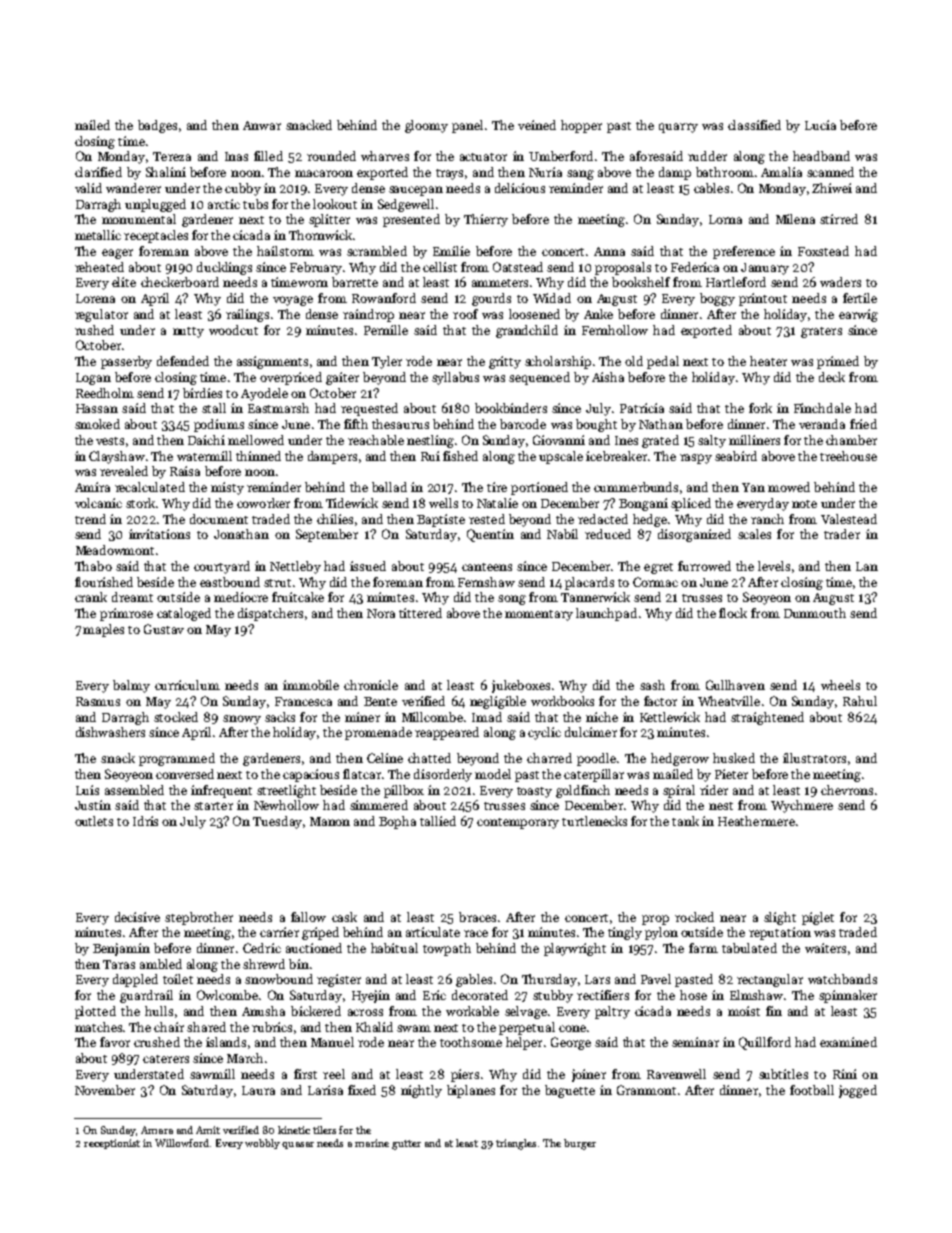 This image has height=1233, width=952. I want to click on hailstorm, so click(285, 251).
